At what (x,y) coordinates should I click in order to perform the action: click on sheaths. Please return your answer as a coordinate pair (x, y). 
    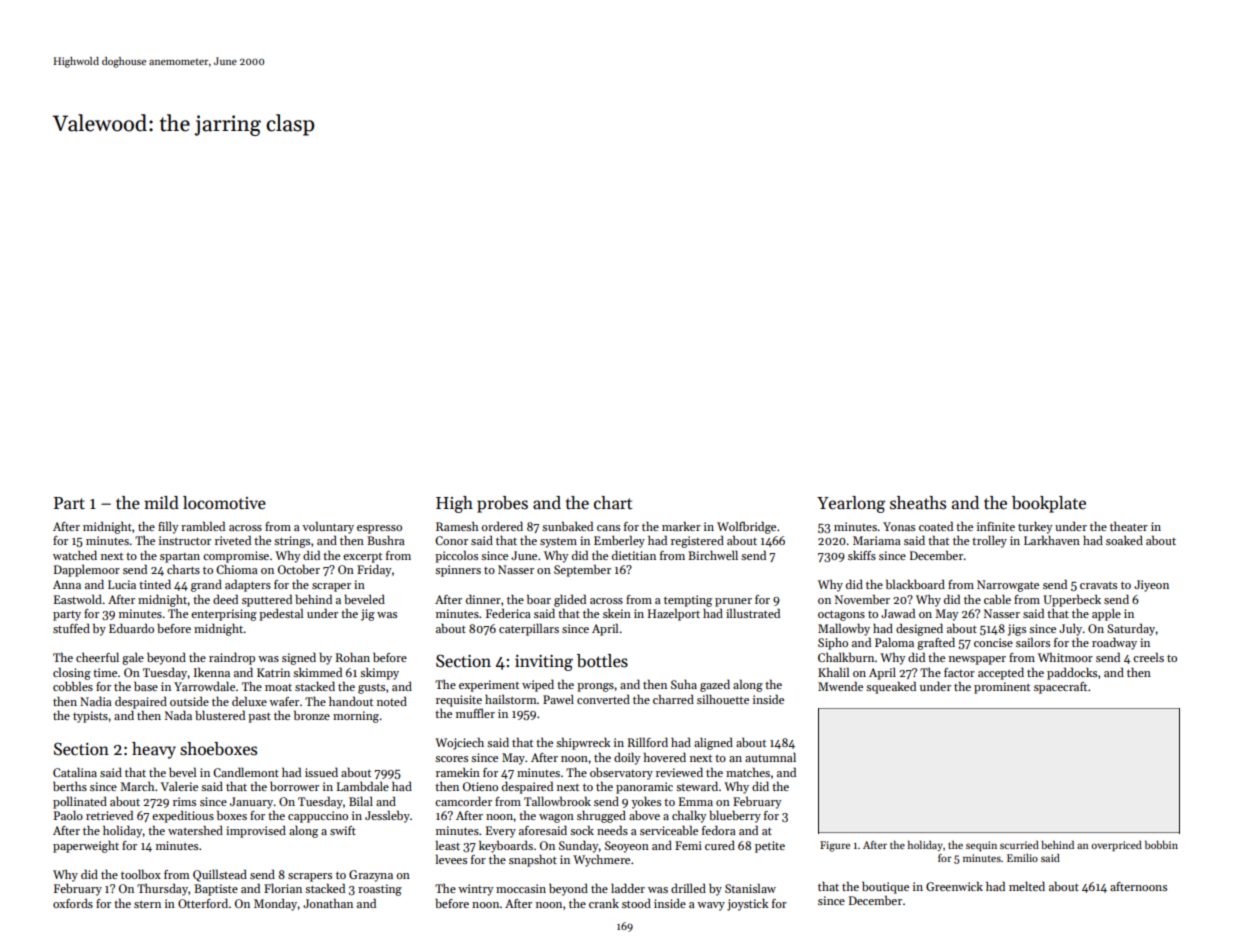
    Looking at the image, I should click on (918, 503).
